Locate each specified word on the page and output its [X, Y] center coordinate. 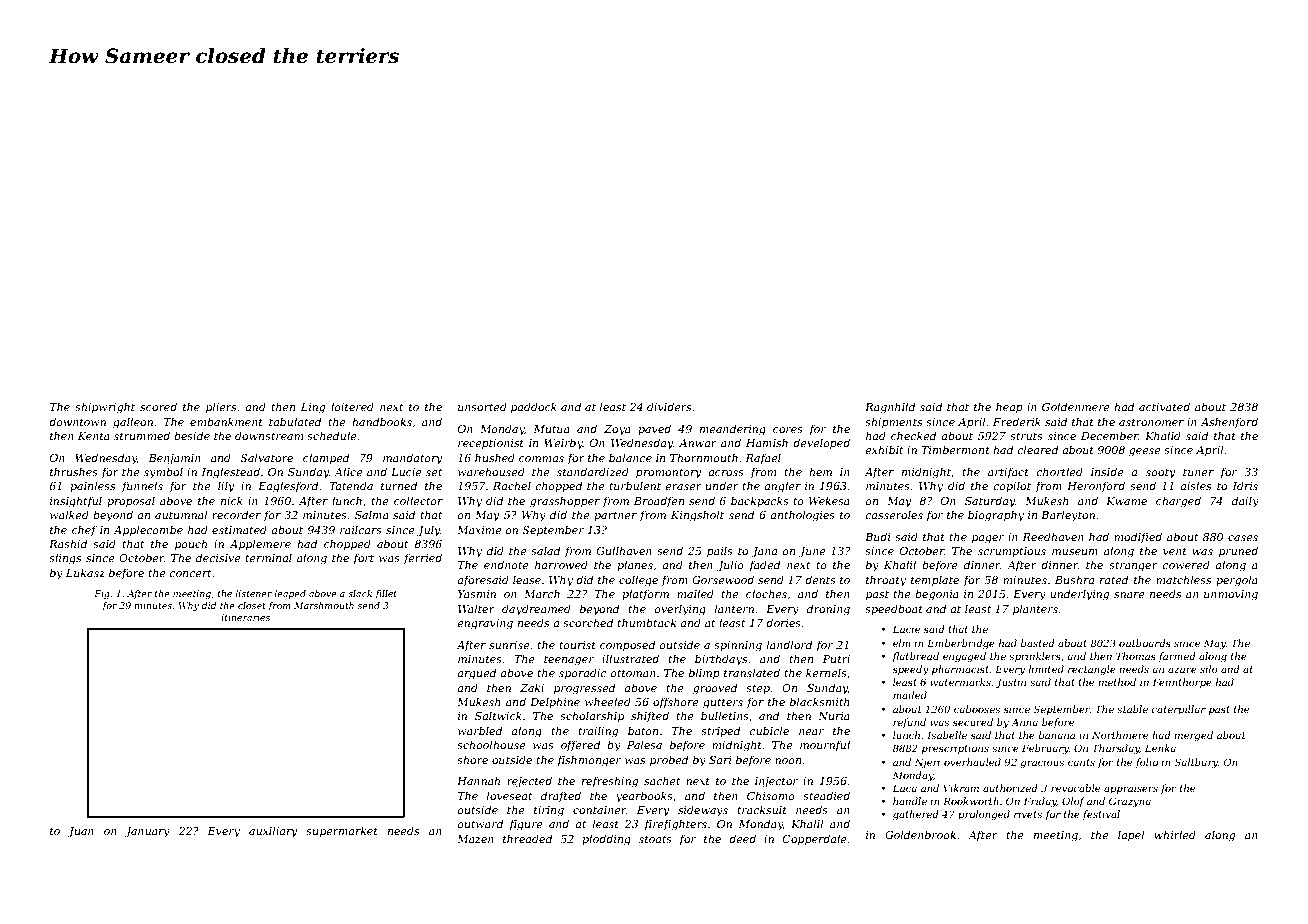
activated [1164, 406]
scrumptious [1012, 552]
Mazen [475, 839]
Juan [80, 832]
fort [363, 558]
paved [654, 429]
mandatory [412, 459]
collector [418, 500]
